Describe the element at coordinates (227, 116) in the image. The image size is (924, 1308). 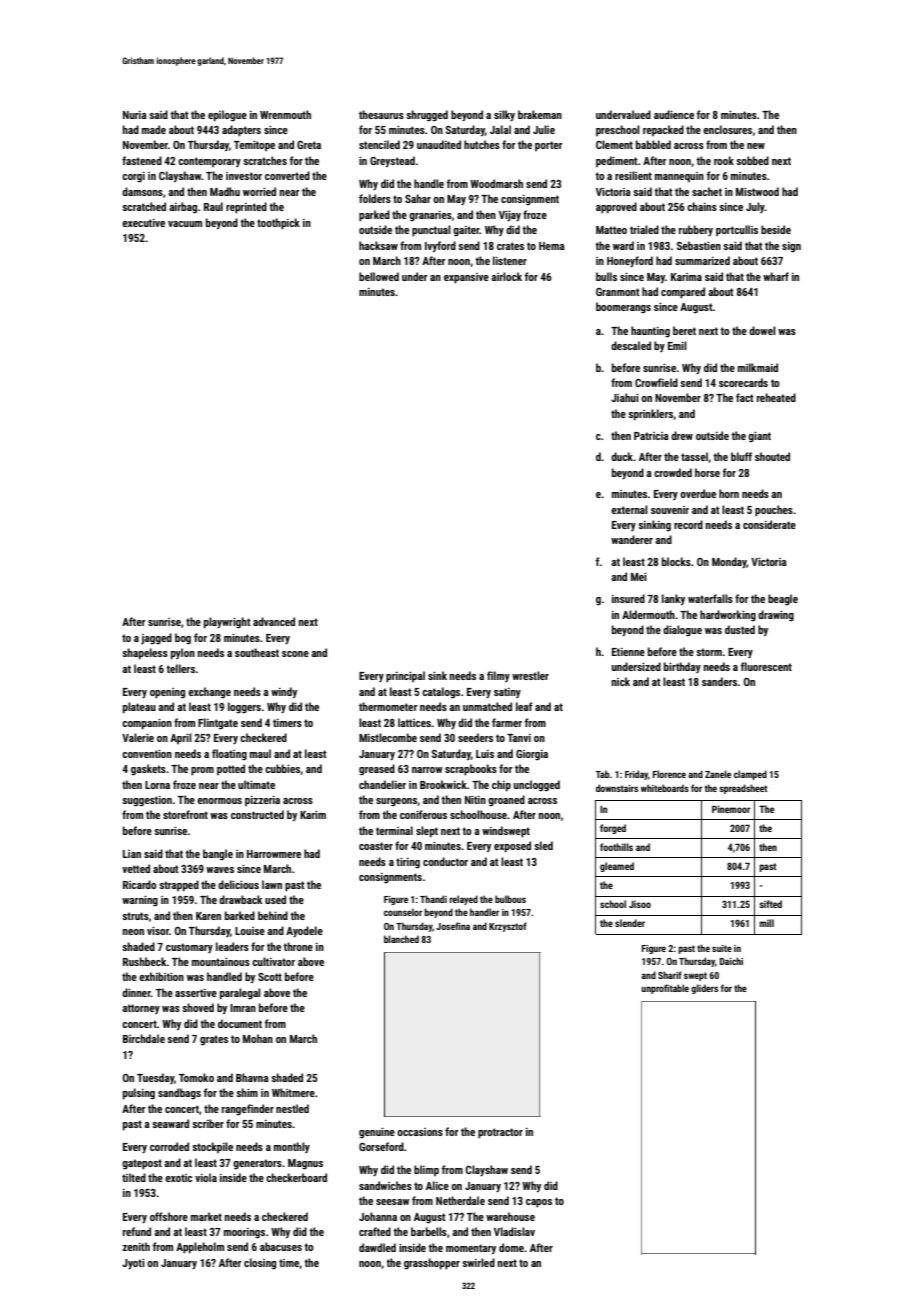
I see `epilogue` at that location.
